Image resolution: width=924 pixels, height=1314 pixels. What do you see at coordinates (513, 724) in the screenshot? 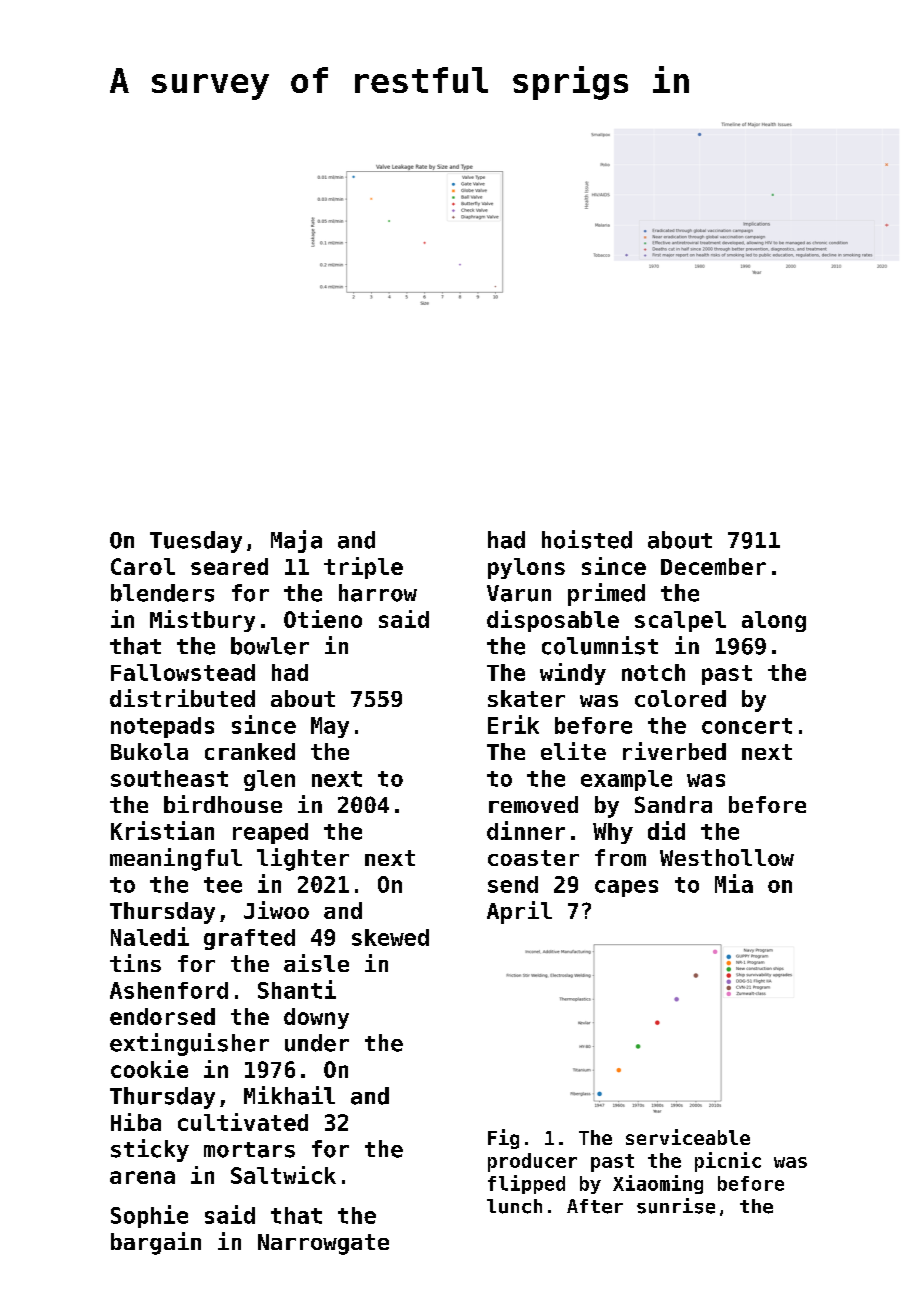
I see `Erik` at bounding box center [513, 724].
